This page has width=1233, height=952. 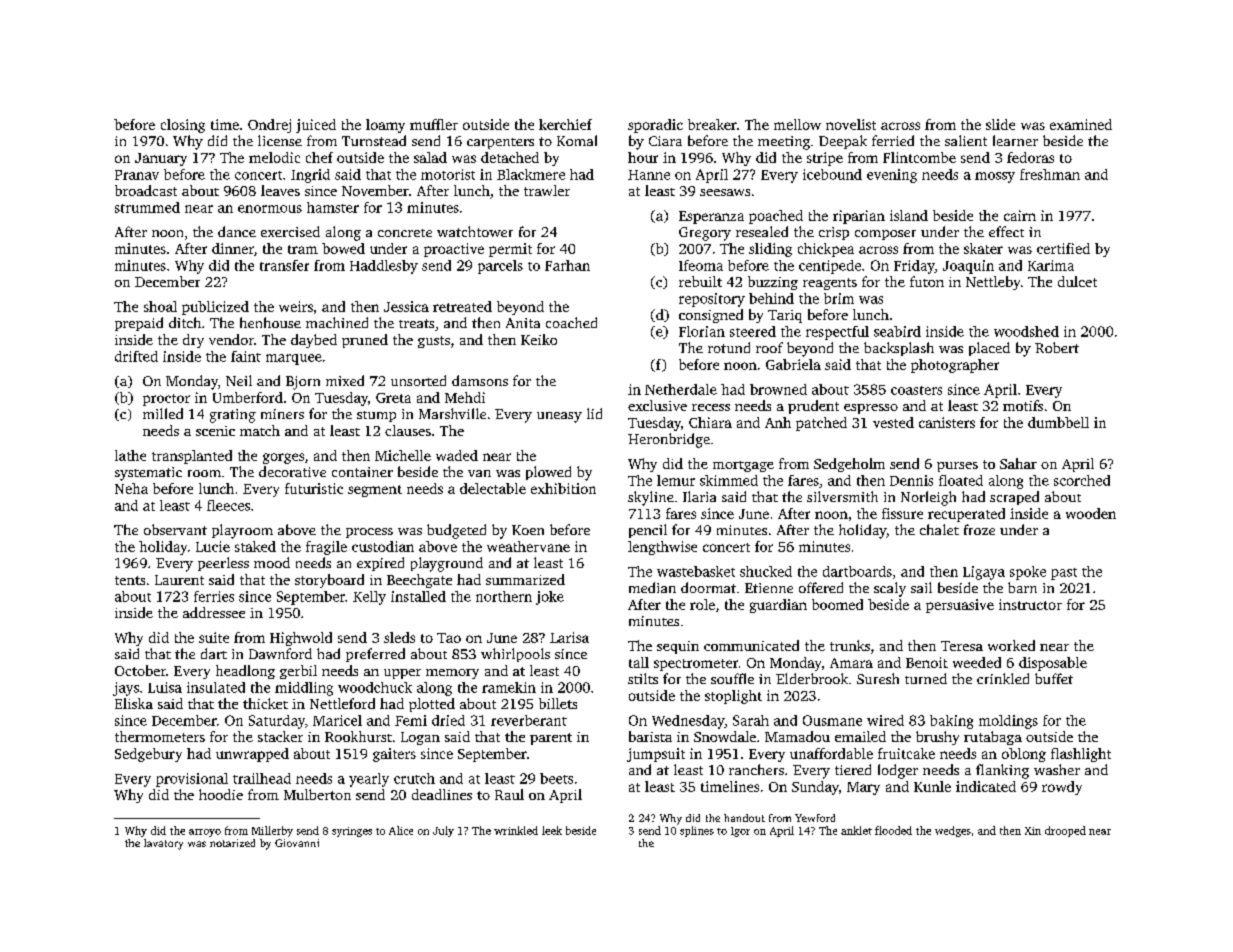 What do you see at coordinates (246, 356) in the page?
I see `faint` at bounding box center [246, 356].
